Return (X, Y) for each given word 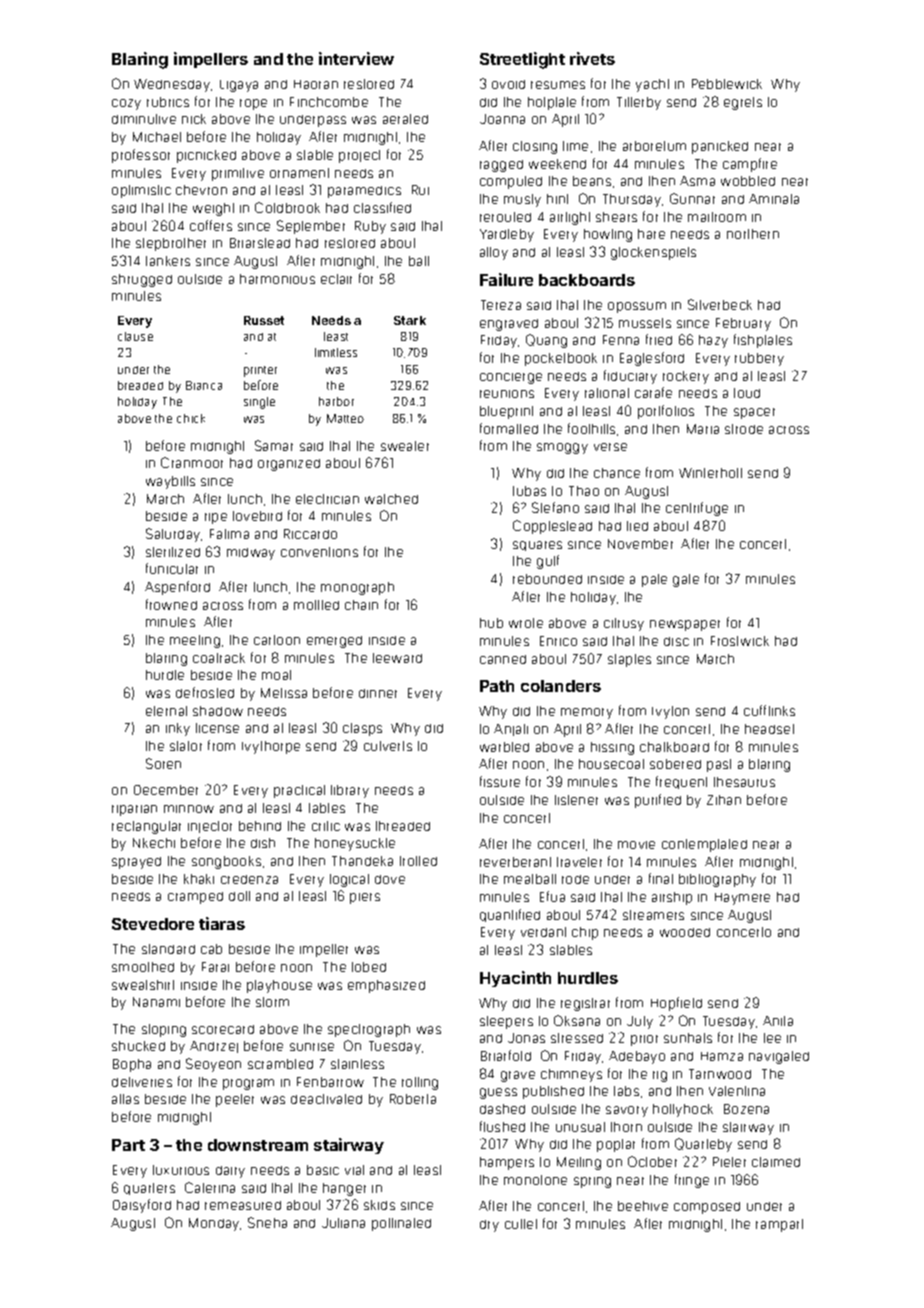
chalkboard (674, 747)
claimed (776, 1162)
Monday (214, 1224)
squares (537, 546)
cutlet (521, 1224)
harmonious (277, 279)
